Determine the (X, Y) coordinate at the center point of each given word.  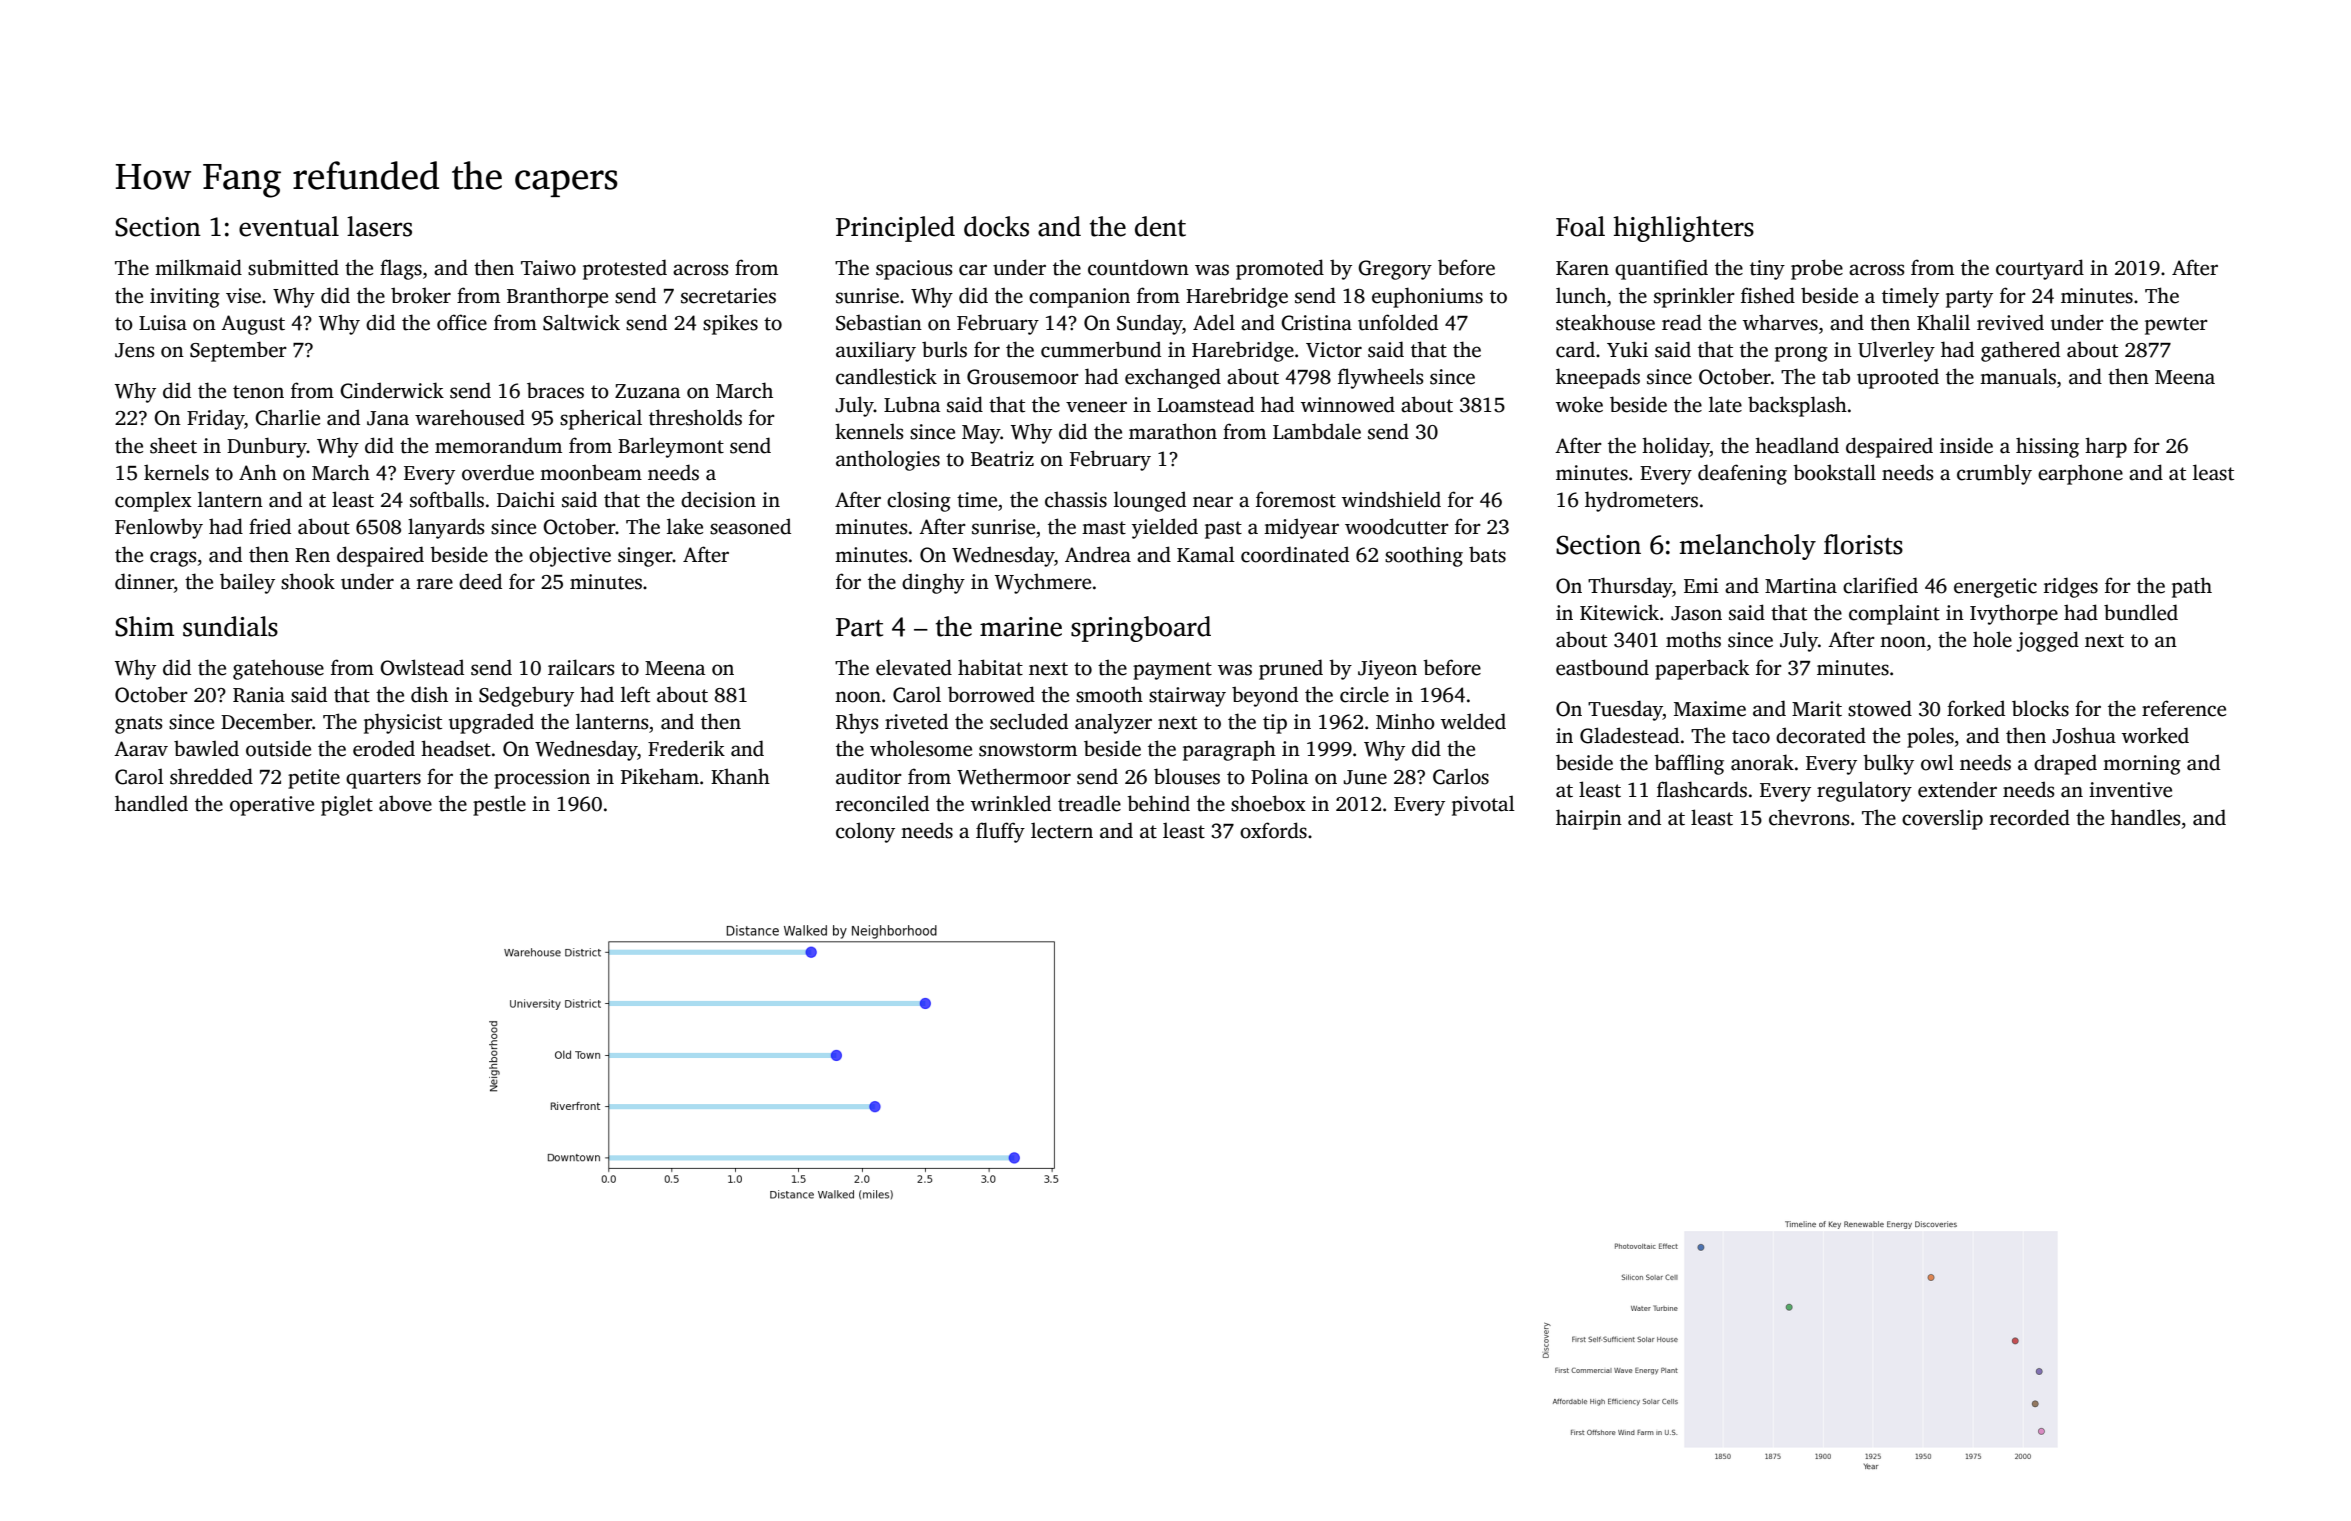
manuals (2018, 376)
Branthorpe (557, 297)
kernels (176, 472)
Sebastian (879, 322)
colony (865, 832)
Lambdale (1317, 431)
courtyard (2040, 269)
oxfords (1273, 830)
